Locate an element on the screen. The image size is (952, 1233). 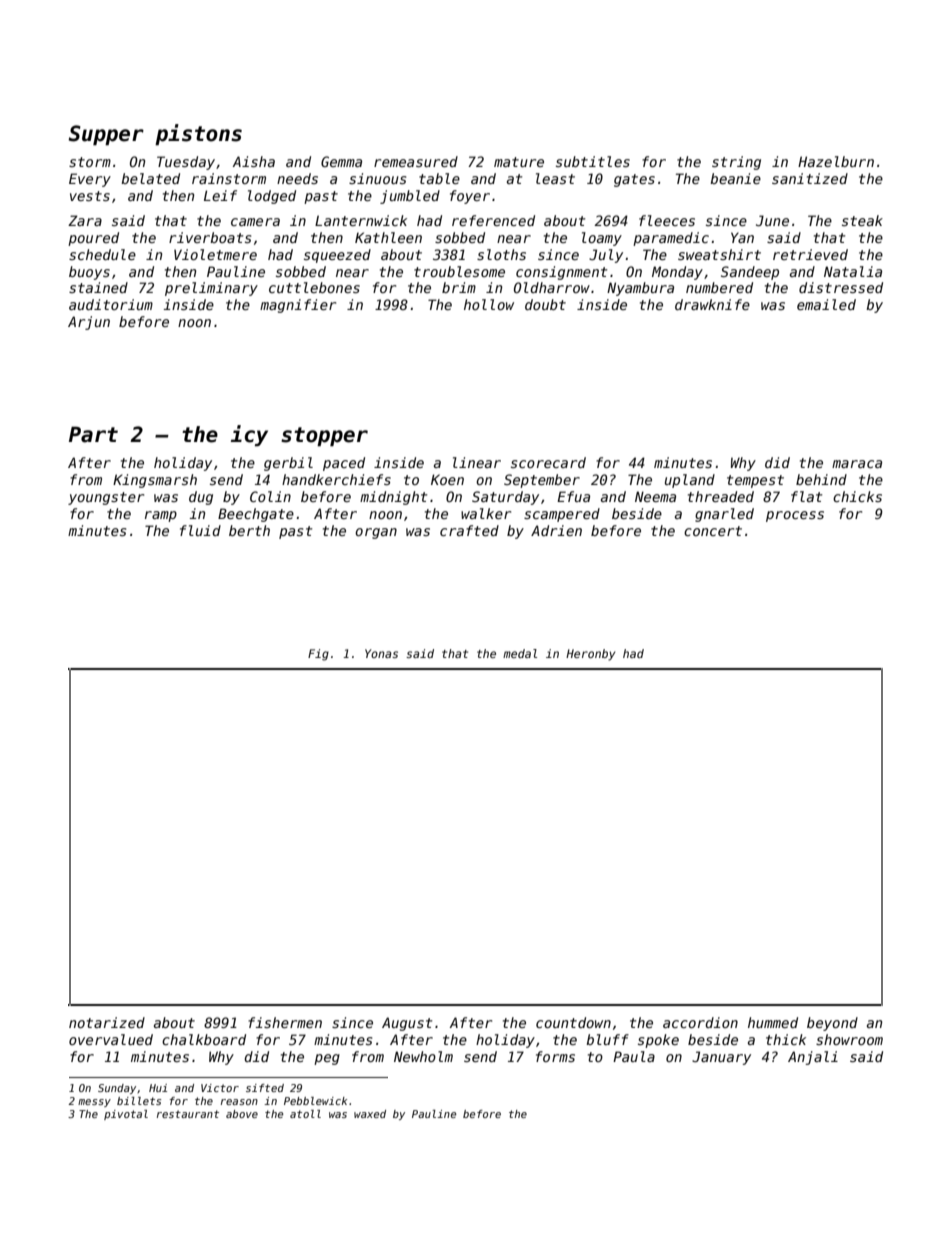
schedule is located at coordinates (102, 254).
